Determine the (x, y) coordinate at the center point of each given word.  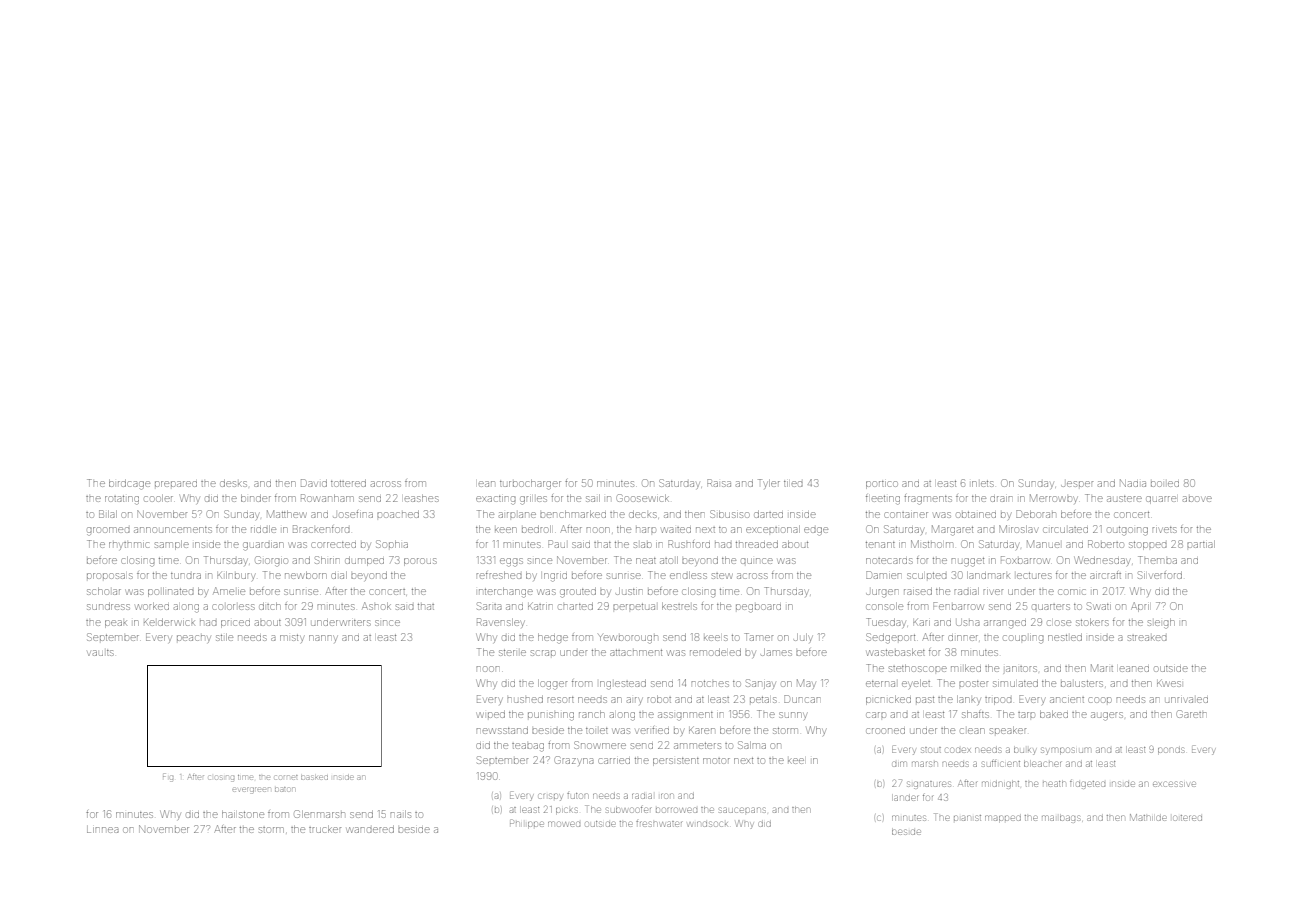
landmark (988, 575)
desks (233, 483)
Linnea (103, 830)
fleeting (883, 500)
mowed (564, 824)
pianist (967, 818)
